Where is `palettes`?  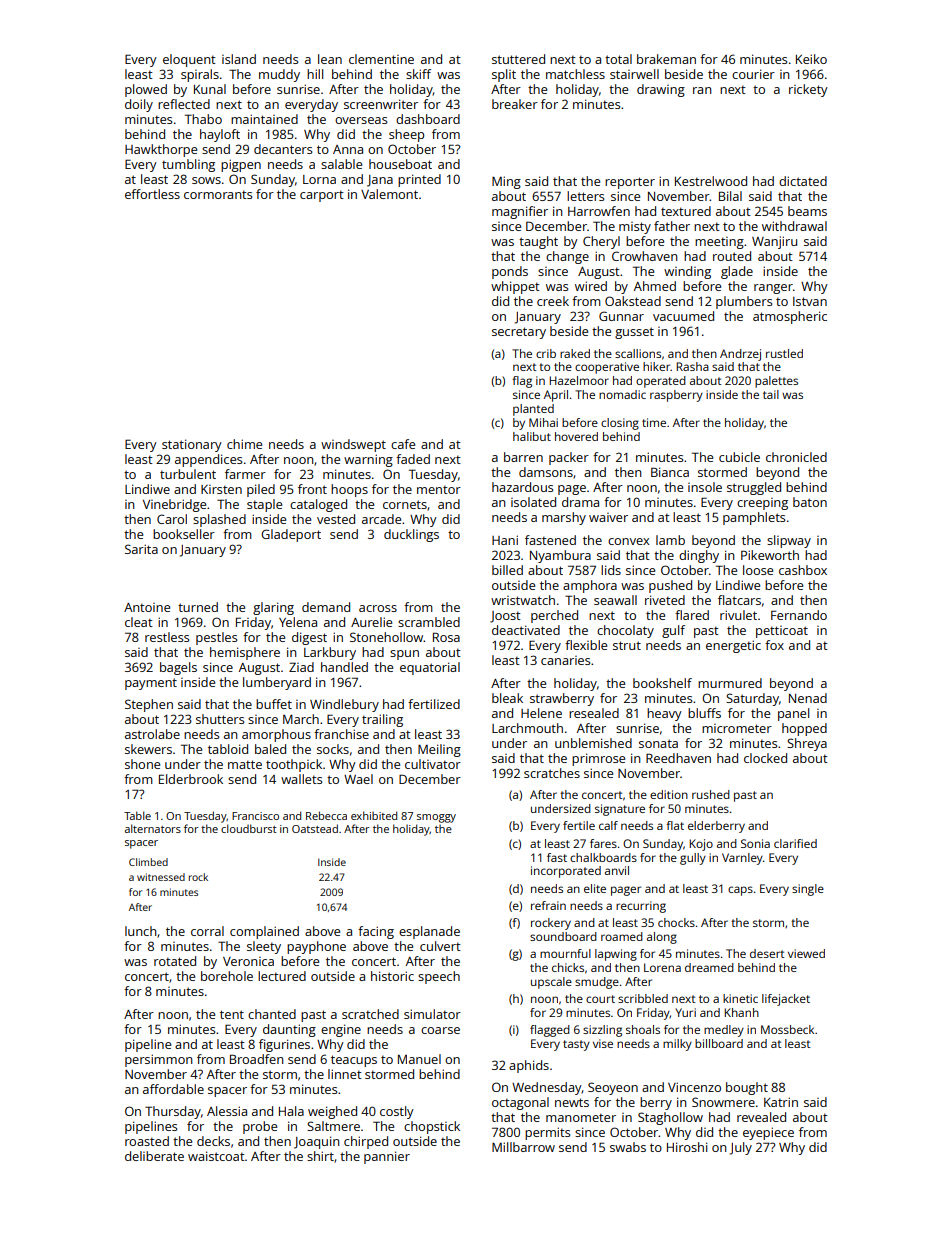 palettes is located at coordinates (776, 382).
